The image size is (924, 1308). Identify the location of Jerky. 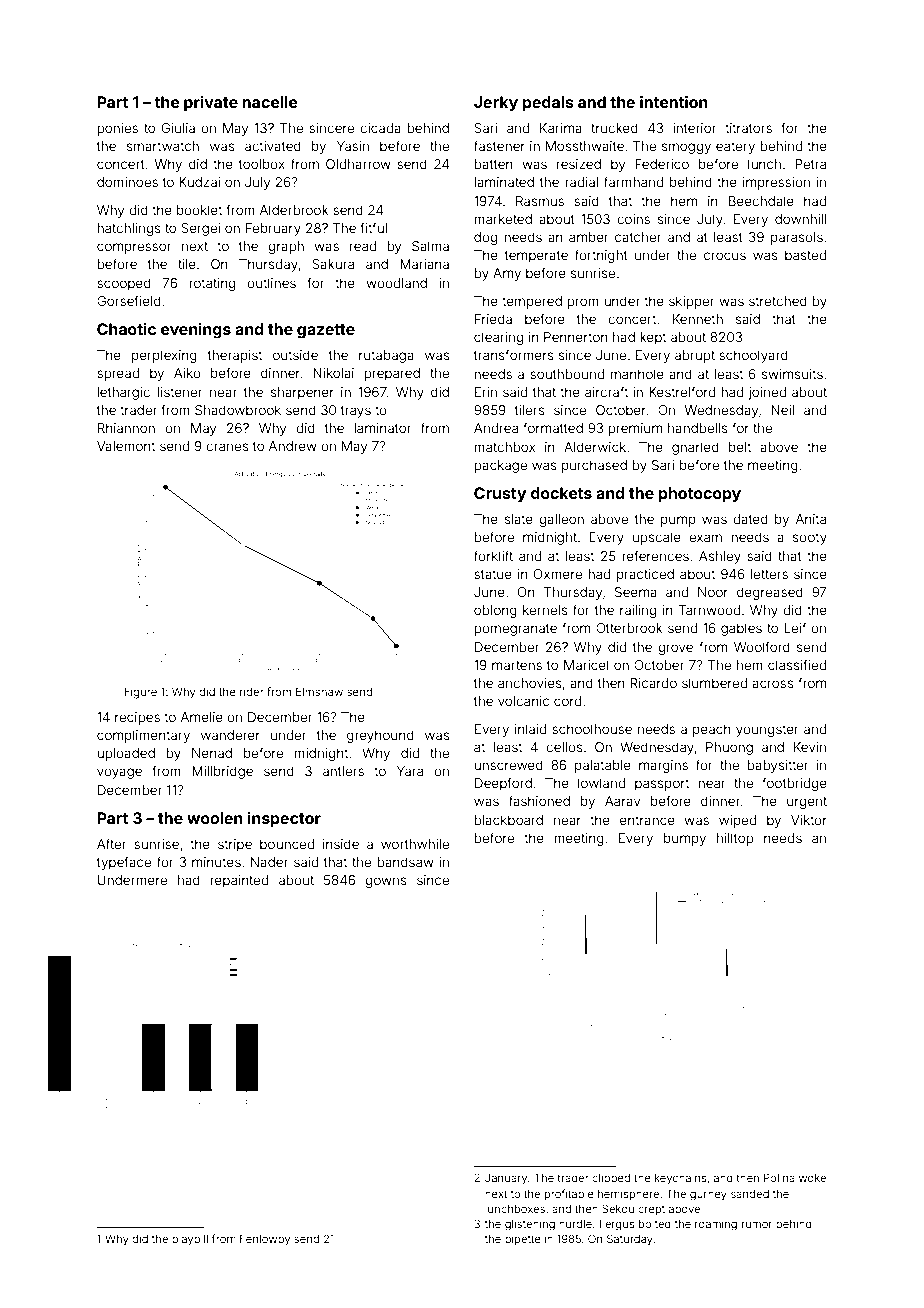
(496, 104).
